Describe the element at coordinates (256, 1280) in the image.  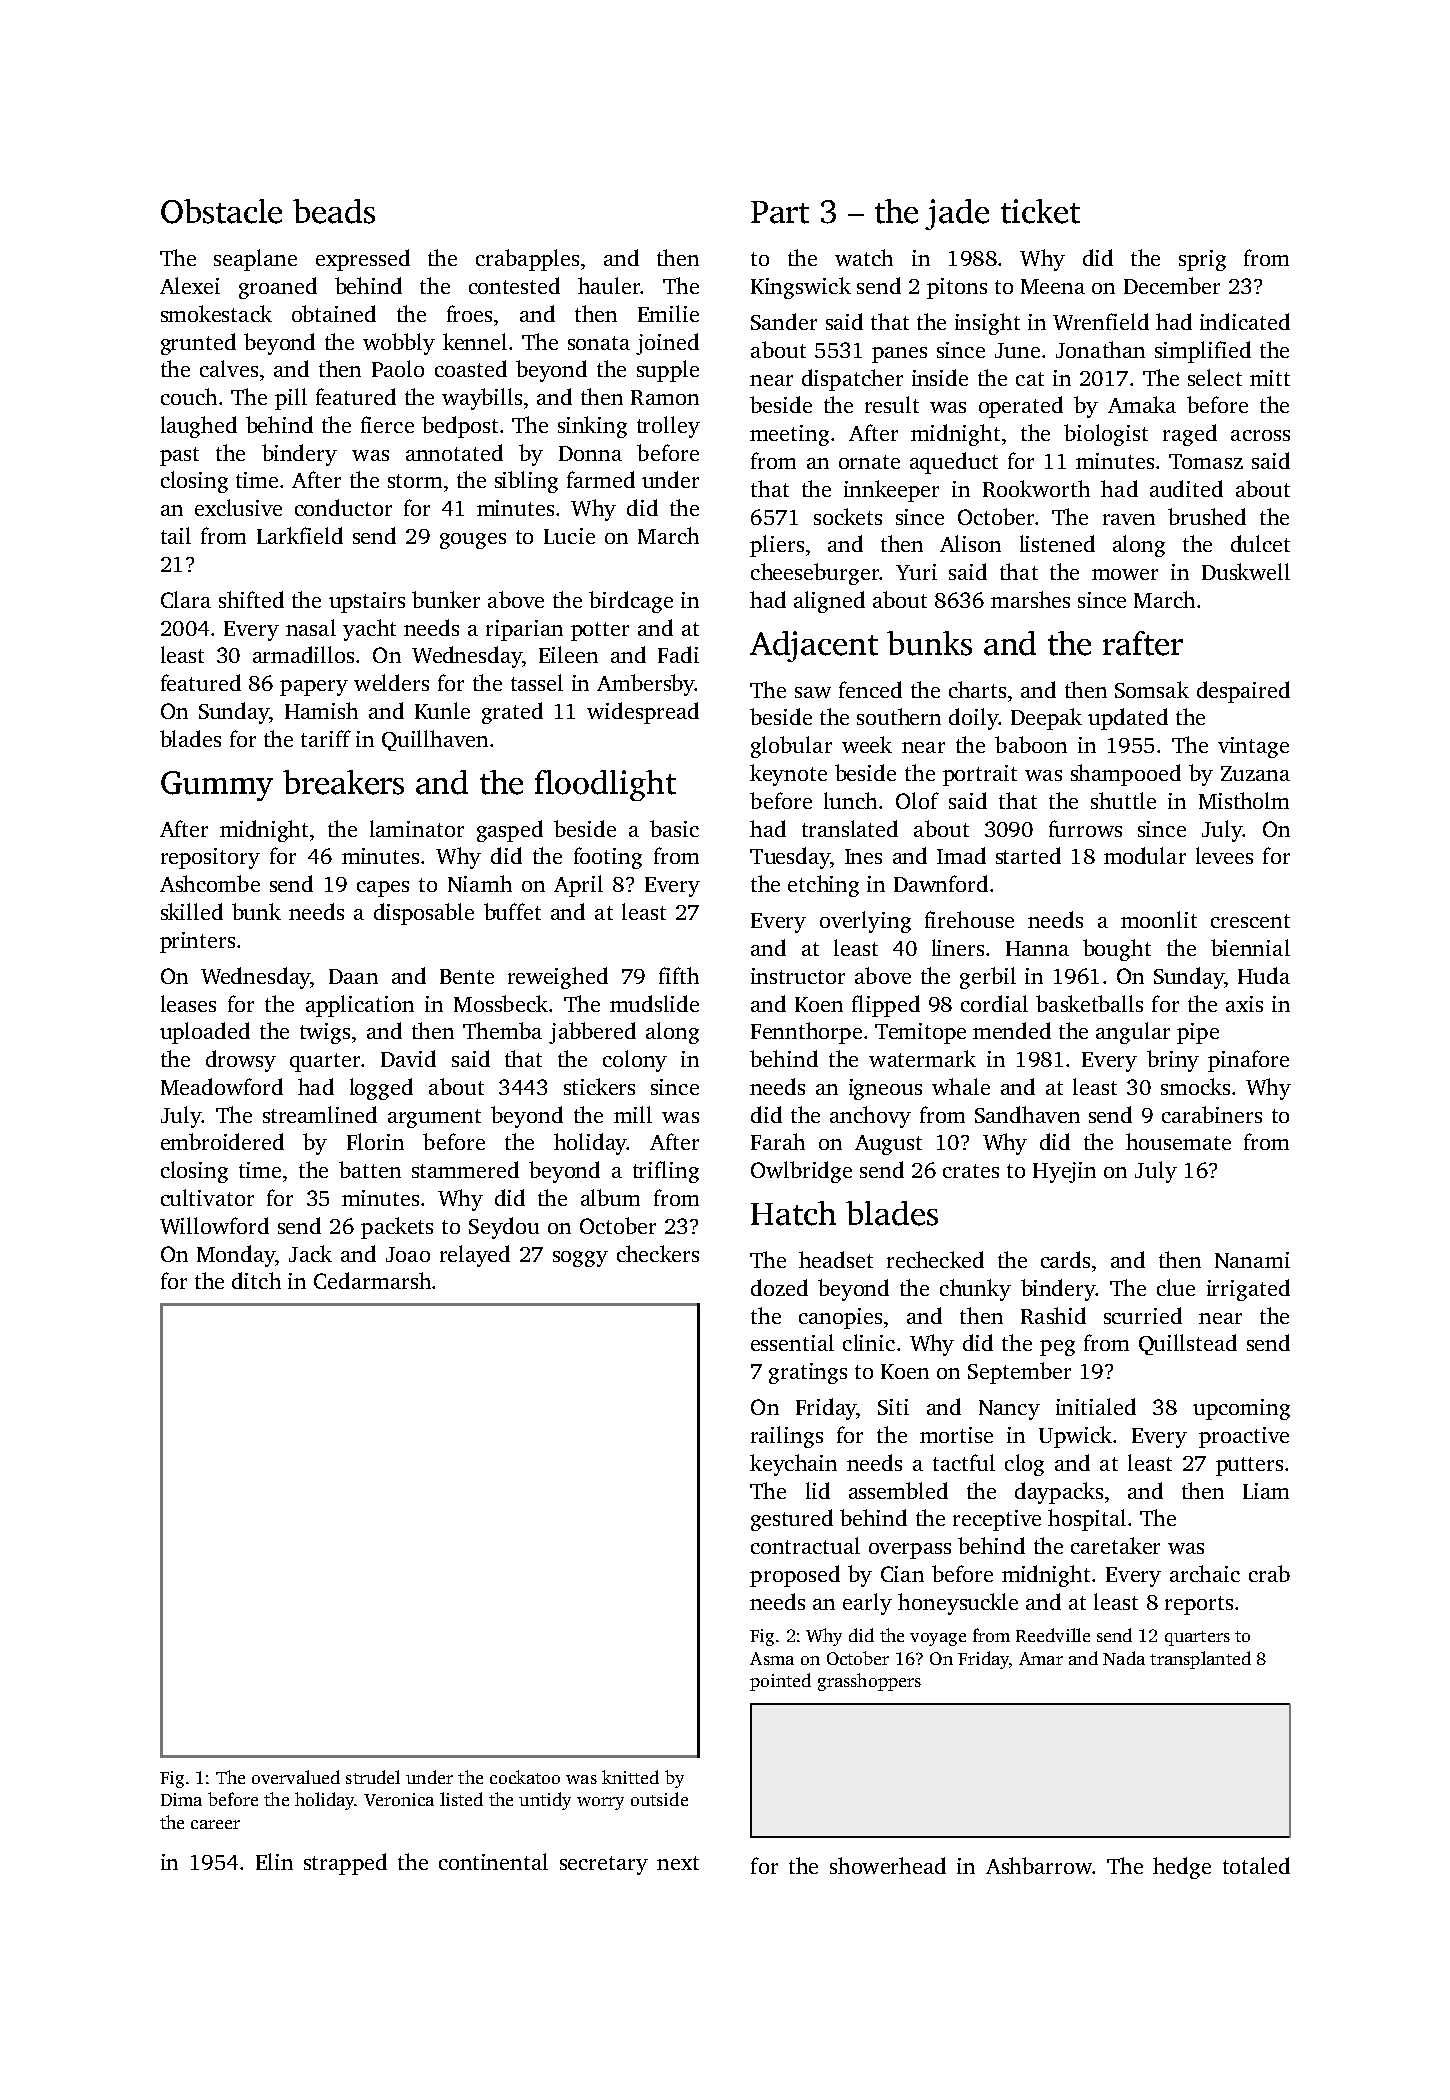
I see `ditch` at that location.
